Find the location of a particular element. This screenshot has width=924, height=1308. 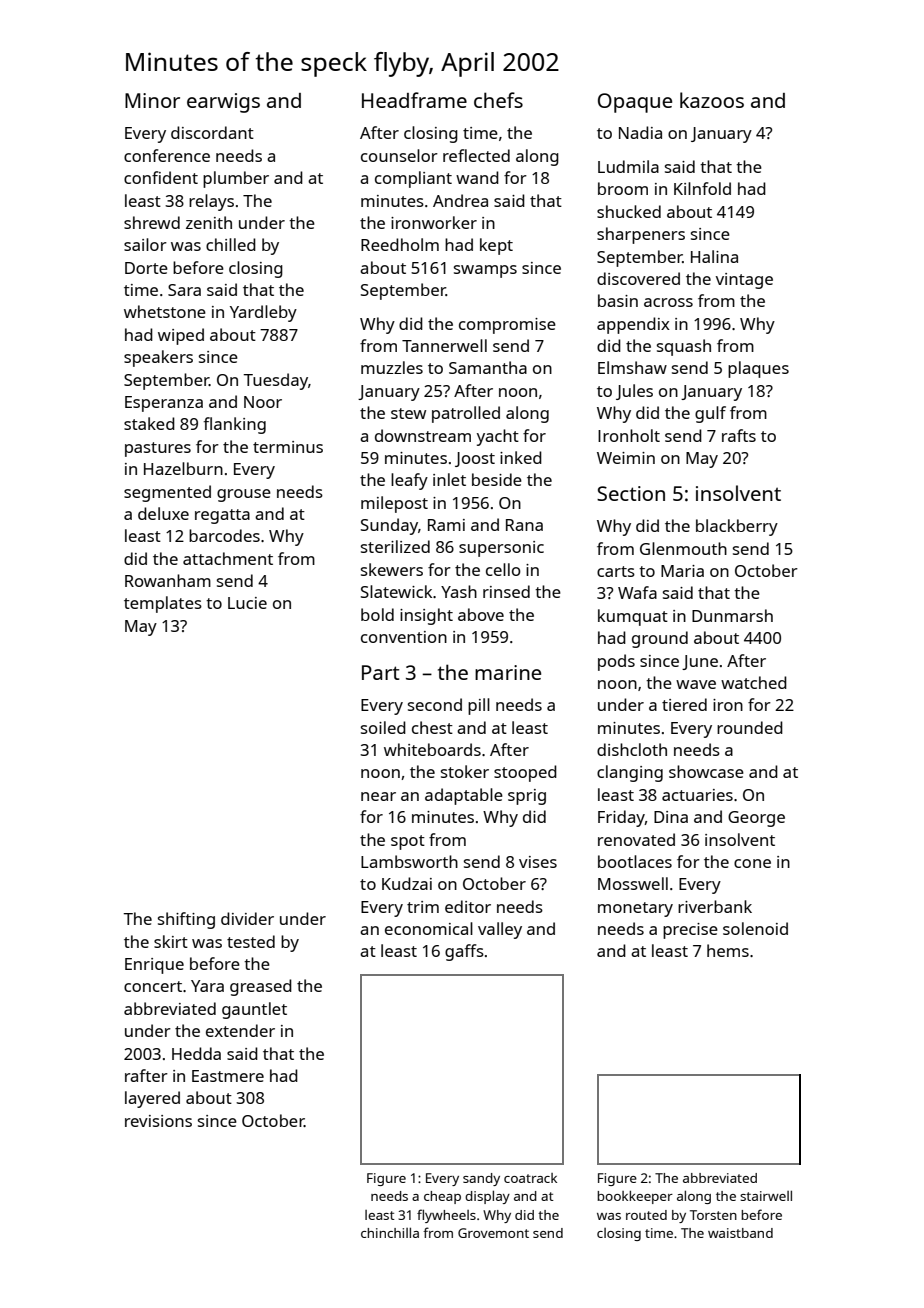

earwigs is located at coordinates (223, 103).
